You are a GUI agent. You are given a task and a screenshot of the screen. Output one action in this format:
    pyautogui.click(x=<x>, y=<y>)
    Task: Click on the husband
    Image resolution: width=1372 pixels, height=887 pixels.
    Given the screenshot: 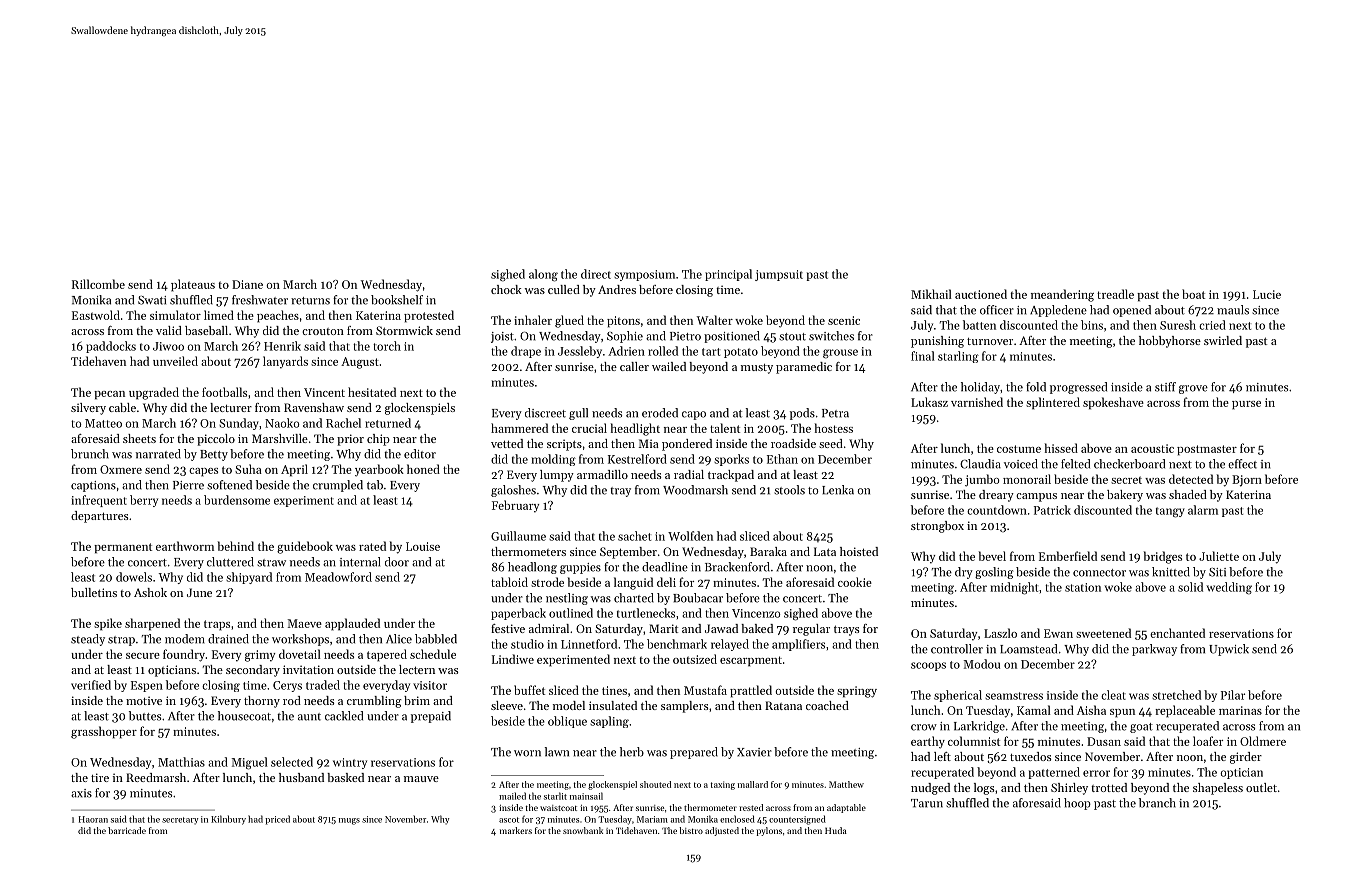 What is the action you would take?
    pyautogui.click(x=301, y=777)
